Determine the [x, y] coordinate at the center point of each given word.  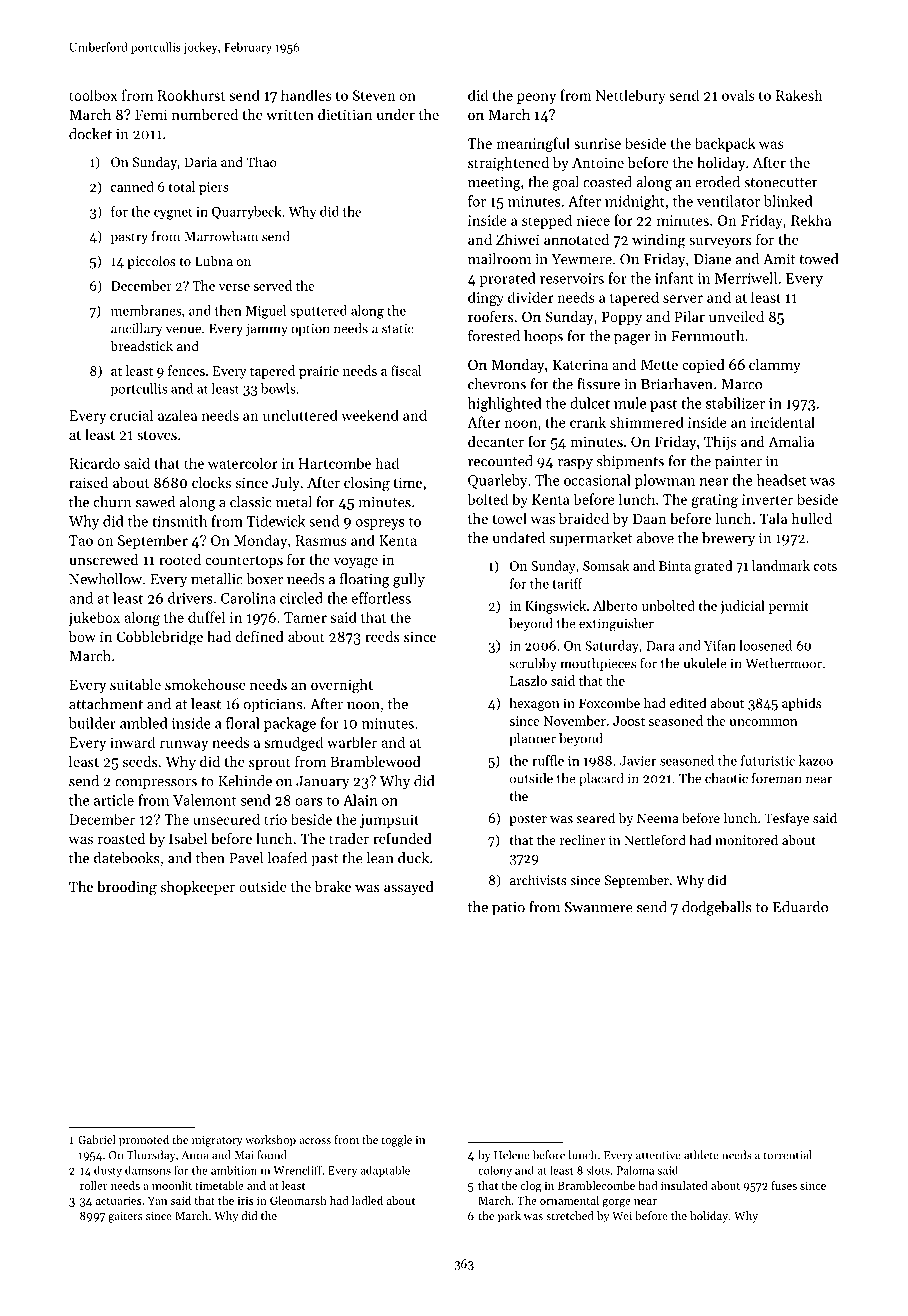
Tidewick [276, 521]
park [509, 1217]
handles [306, 95]
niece [593, 220]
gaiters [125, 1217]
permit [789, 607]
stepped [547, 221]
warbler [352, 742]
